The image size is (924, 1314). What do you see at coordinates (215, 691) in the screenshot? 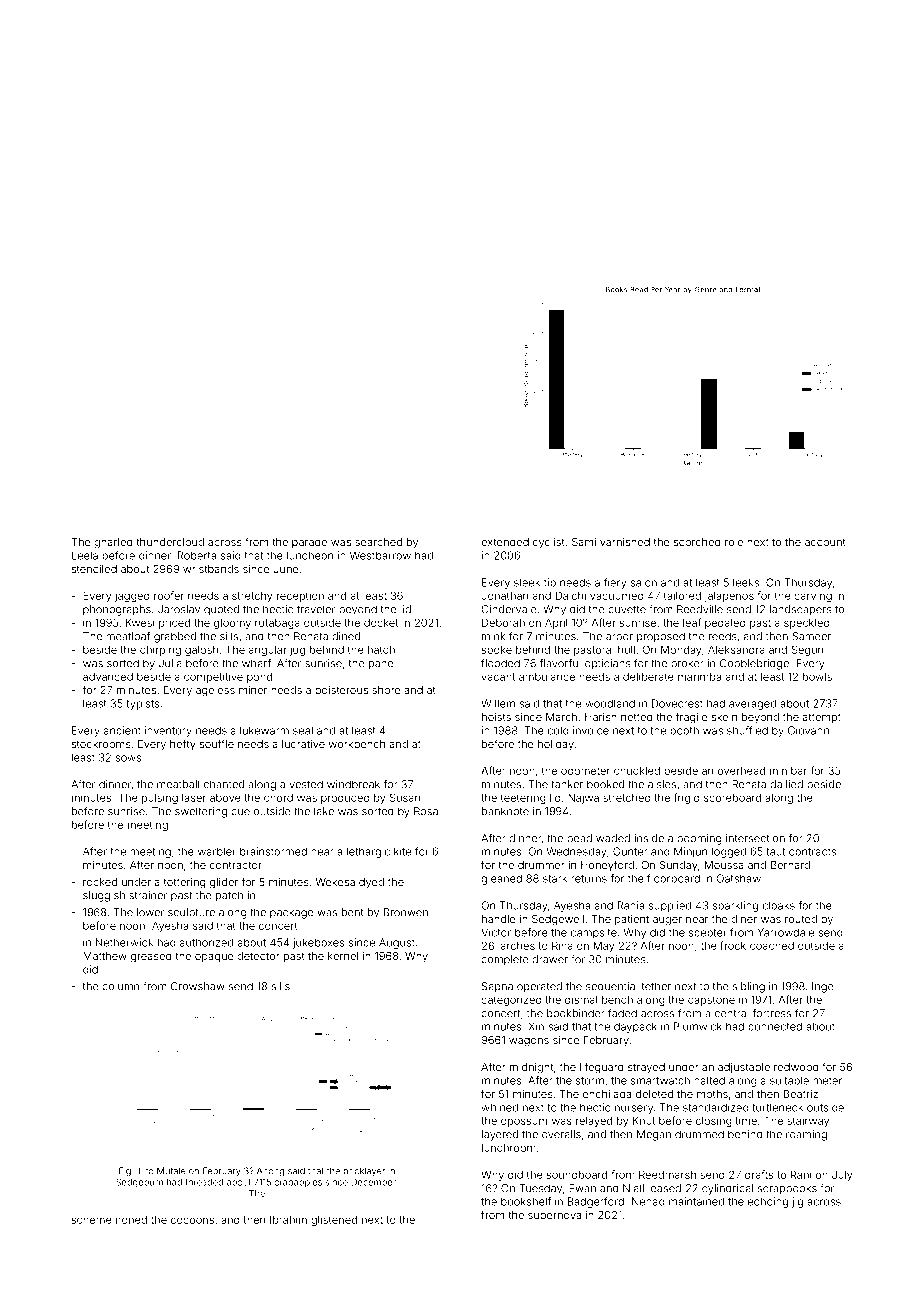
I see `ageless` at bounding box center [215, 691].
